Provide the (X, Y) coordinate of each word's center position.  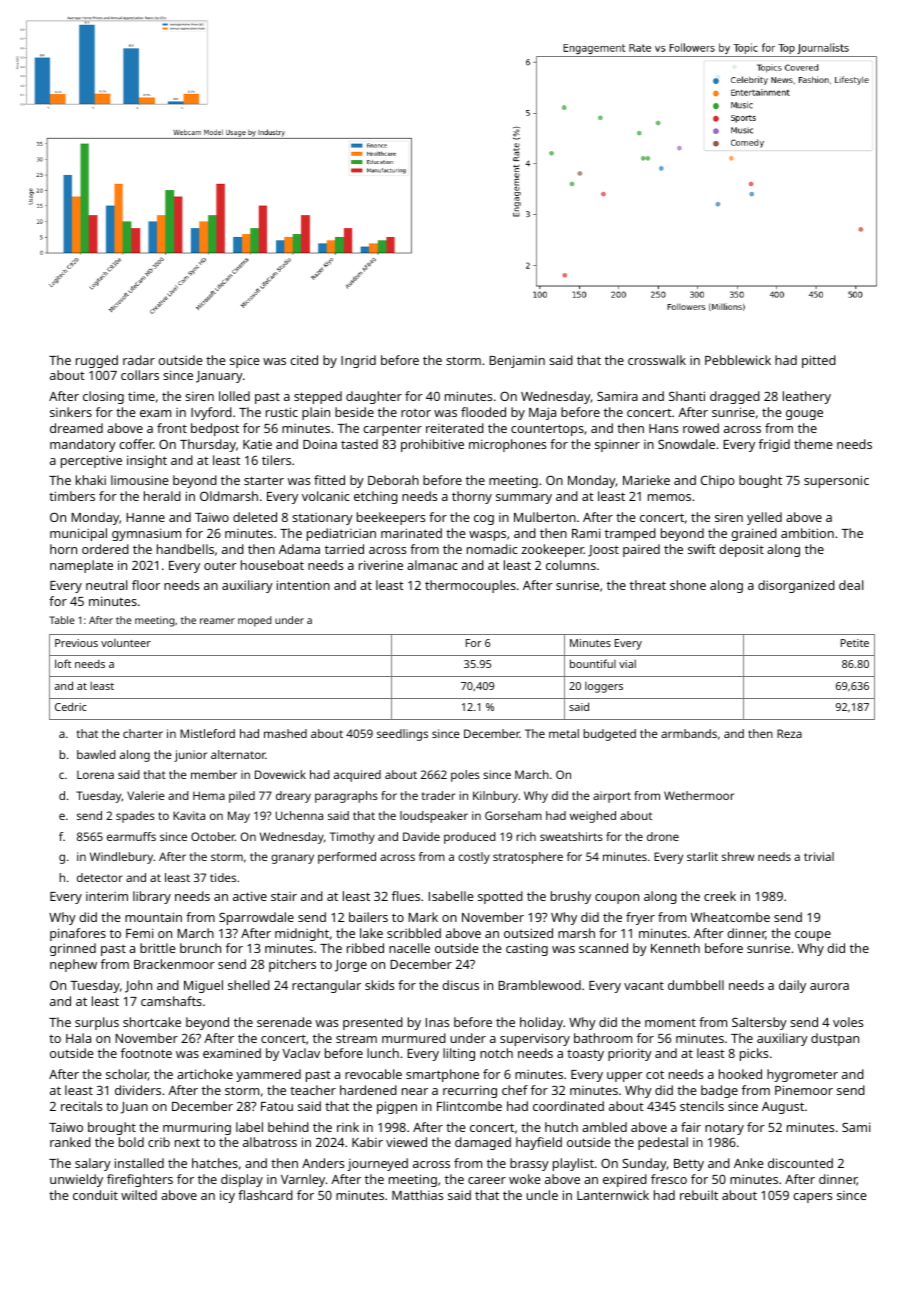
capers (812, 1198)
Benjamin (517, 361)
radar (139, 360)
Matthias (417, 1195)
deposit (741, 550)
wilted (139, 1195)
